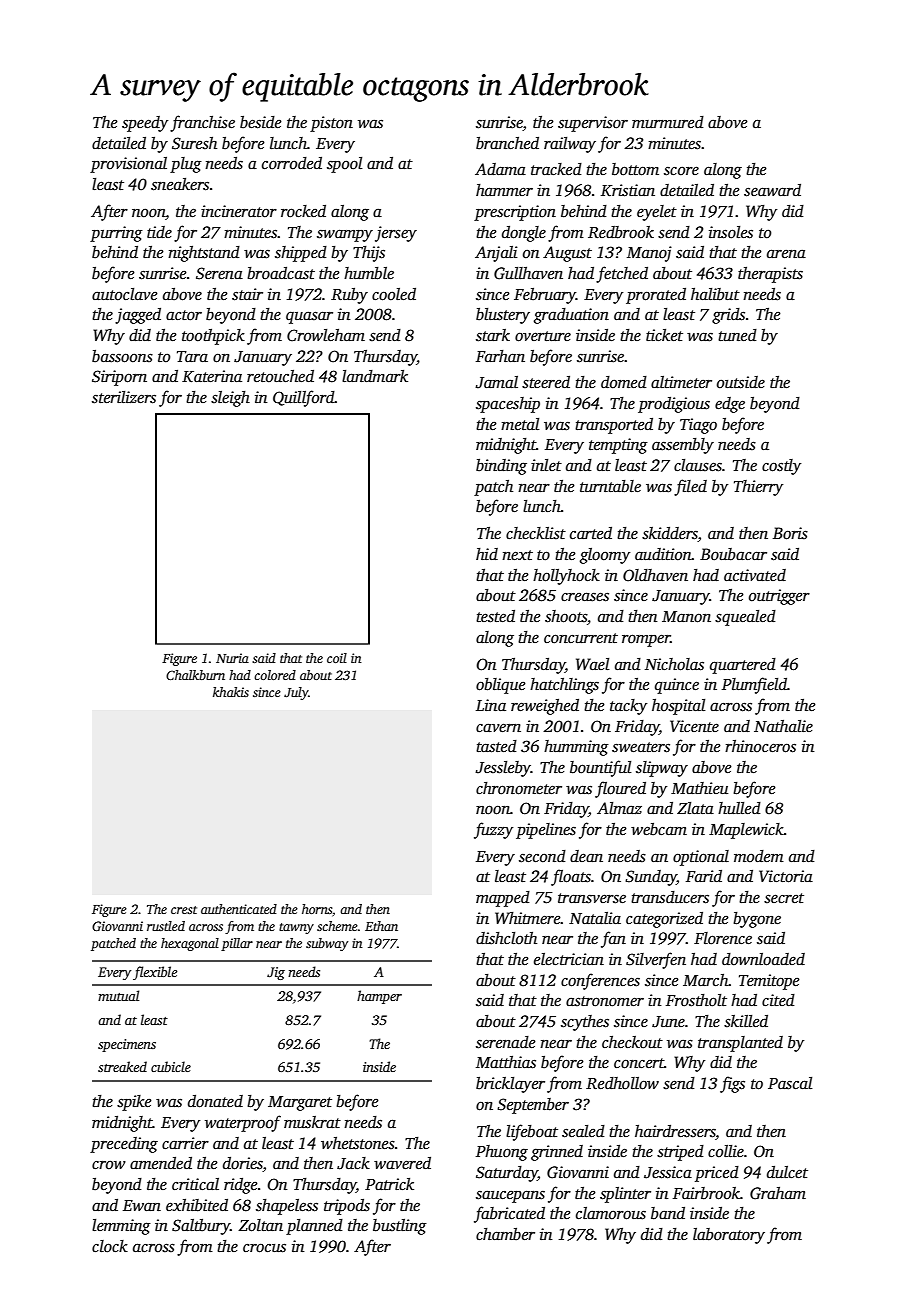 The height and width of the image is (1316, 908). What do you see at coordinates (495, 616) in the image?
I see `tested` at bounding box center [495, 616].
